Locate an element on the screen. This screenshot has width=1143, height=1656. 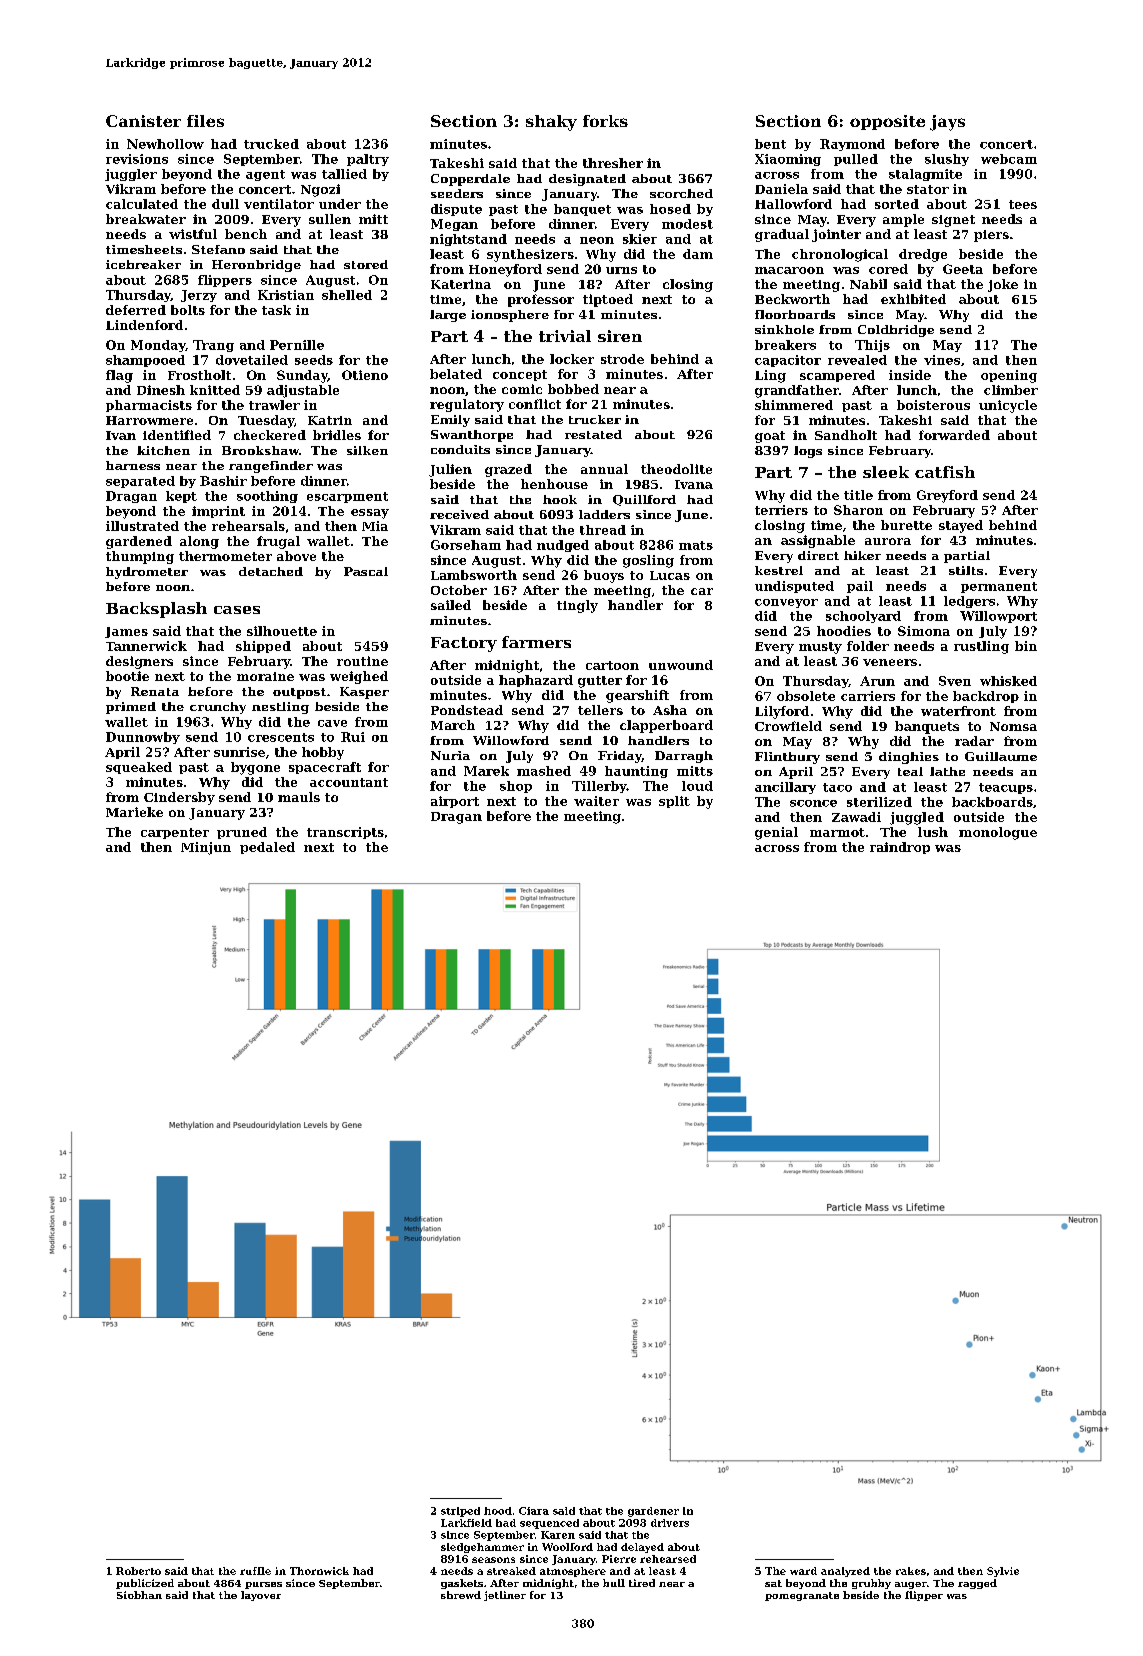
shaky is located at coordinates (551, 123).
